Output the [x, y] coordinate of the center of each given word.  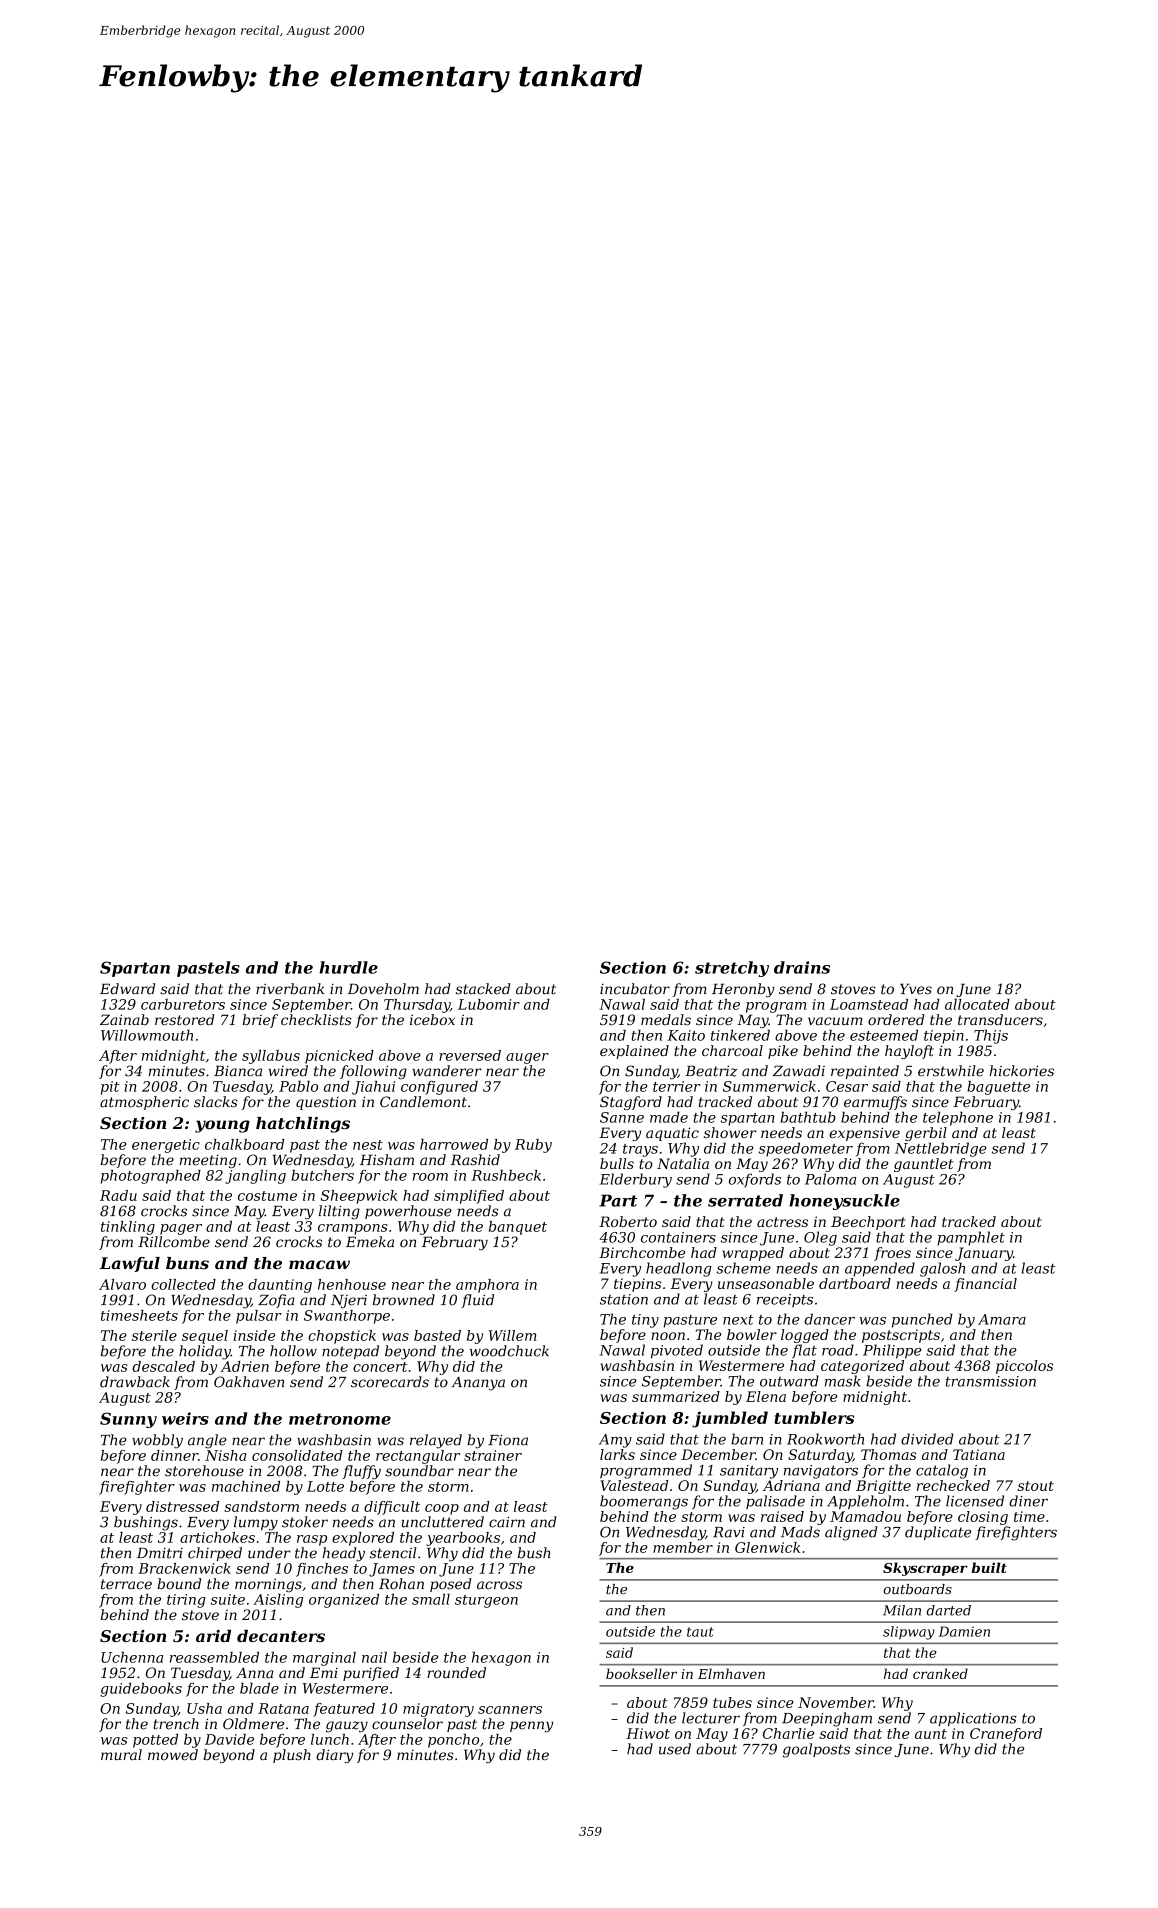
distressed [182, 1506]
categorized [862, 1367]
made [669, 1117]
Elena [766, 1396]
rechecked [953, 1485]
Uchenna [132, 1657]
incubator [635, 989]
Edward [127, 989]
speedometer [806, 1149]
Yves [916, 989]
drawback [135, 1382]
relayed [436, 1441]
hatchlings [303, 1125]
